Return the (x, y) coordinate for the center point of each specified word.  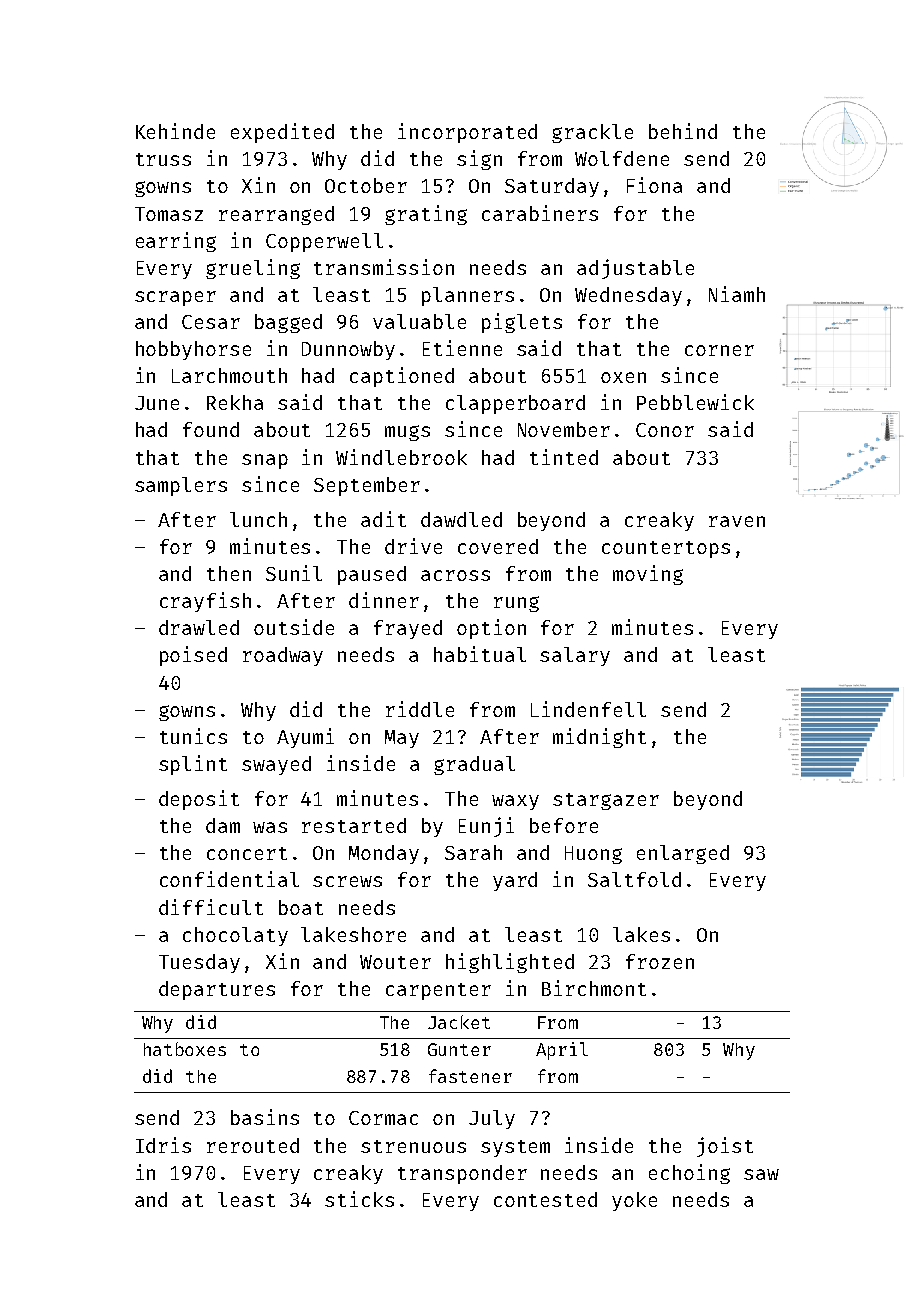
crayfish (205, 602)
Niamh (737, 294)
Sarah (473, 852)
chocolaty (235, 936)
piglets (522, 323)
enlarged (683, 854)
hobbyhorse (193, 350)
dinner (384, 600)
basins (265, 1117)
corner (719, 350)
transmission (384, 267)
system (515, 1148)
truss (163, 159)
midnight (599, 738)
